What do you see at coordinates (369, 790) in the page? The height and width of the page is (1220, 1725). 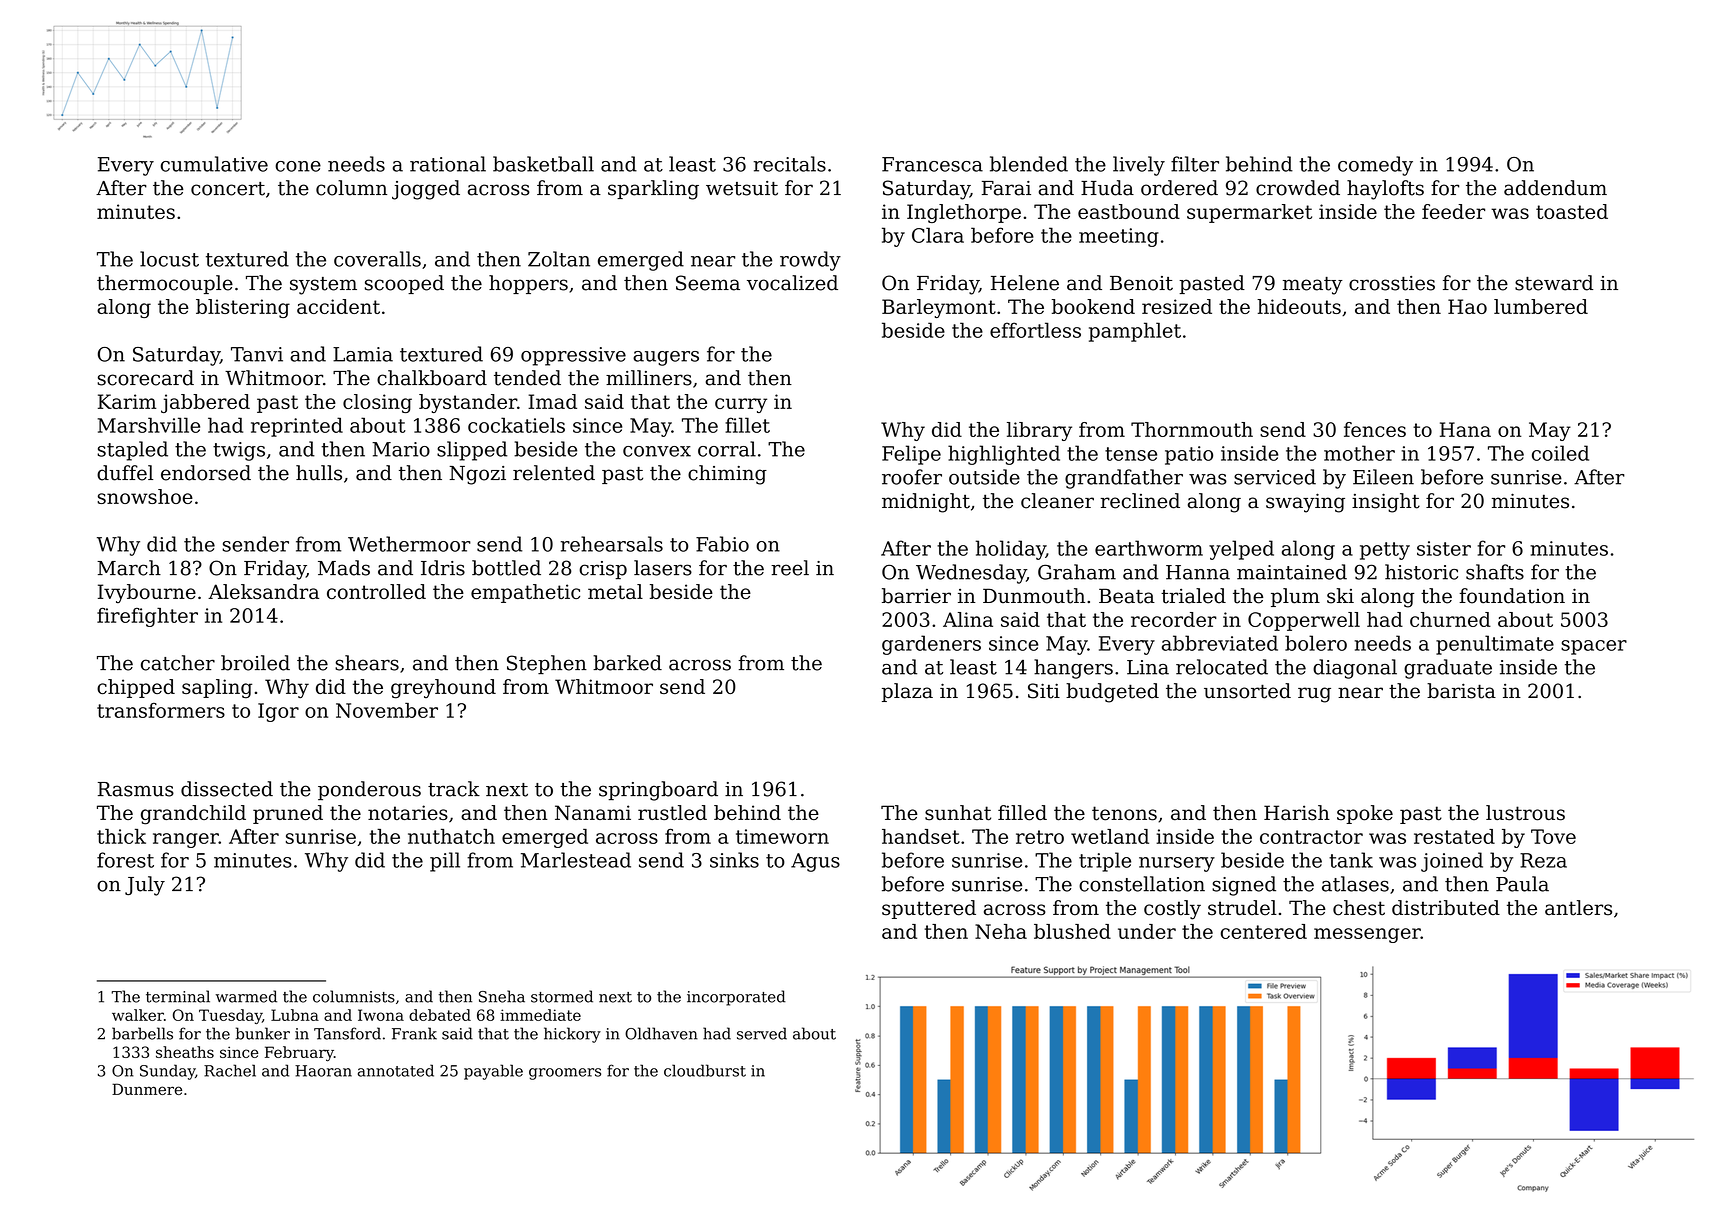 I see `ponderous` at bounding box center [369, 790].
